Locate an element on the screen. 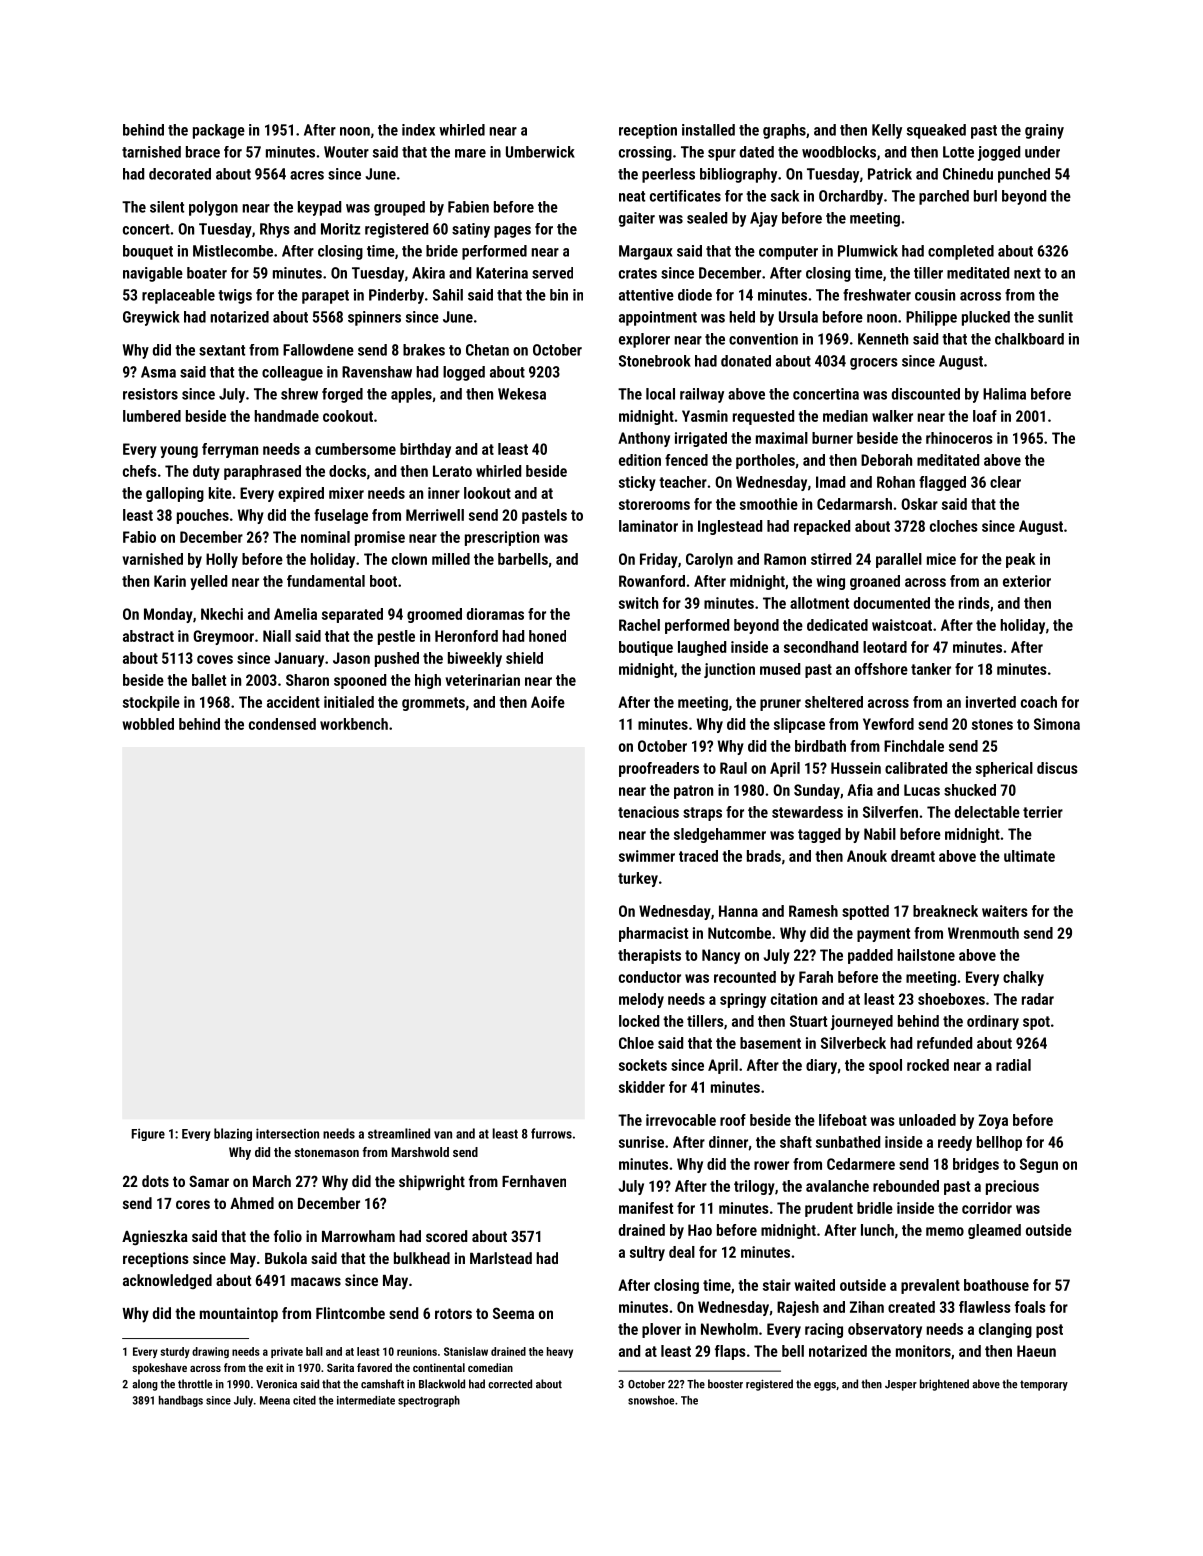  melody is located at coordinates (641, 1000).
